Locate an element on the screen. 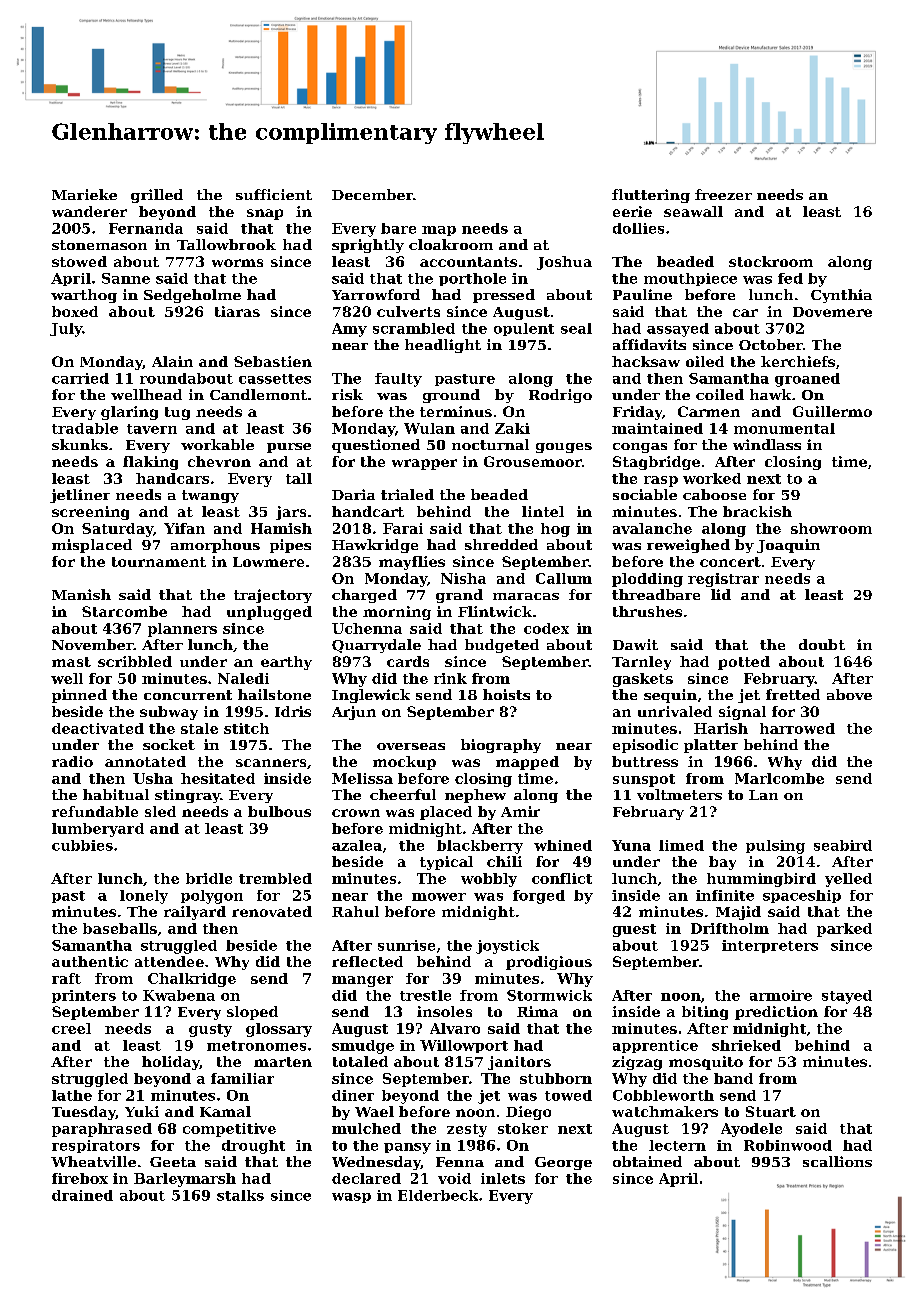 This screenshot has height=1308, width=924. Marieke is located at coordinates (84, 194).
